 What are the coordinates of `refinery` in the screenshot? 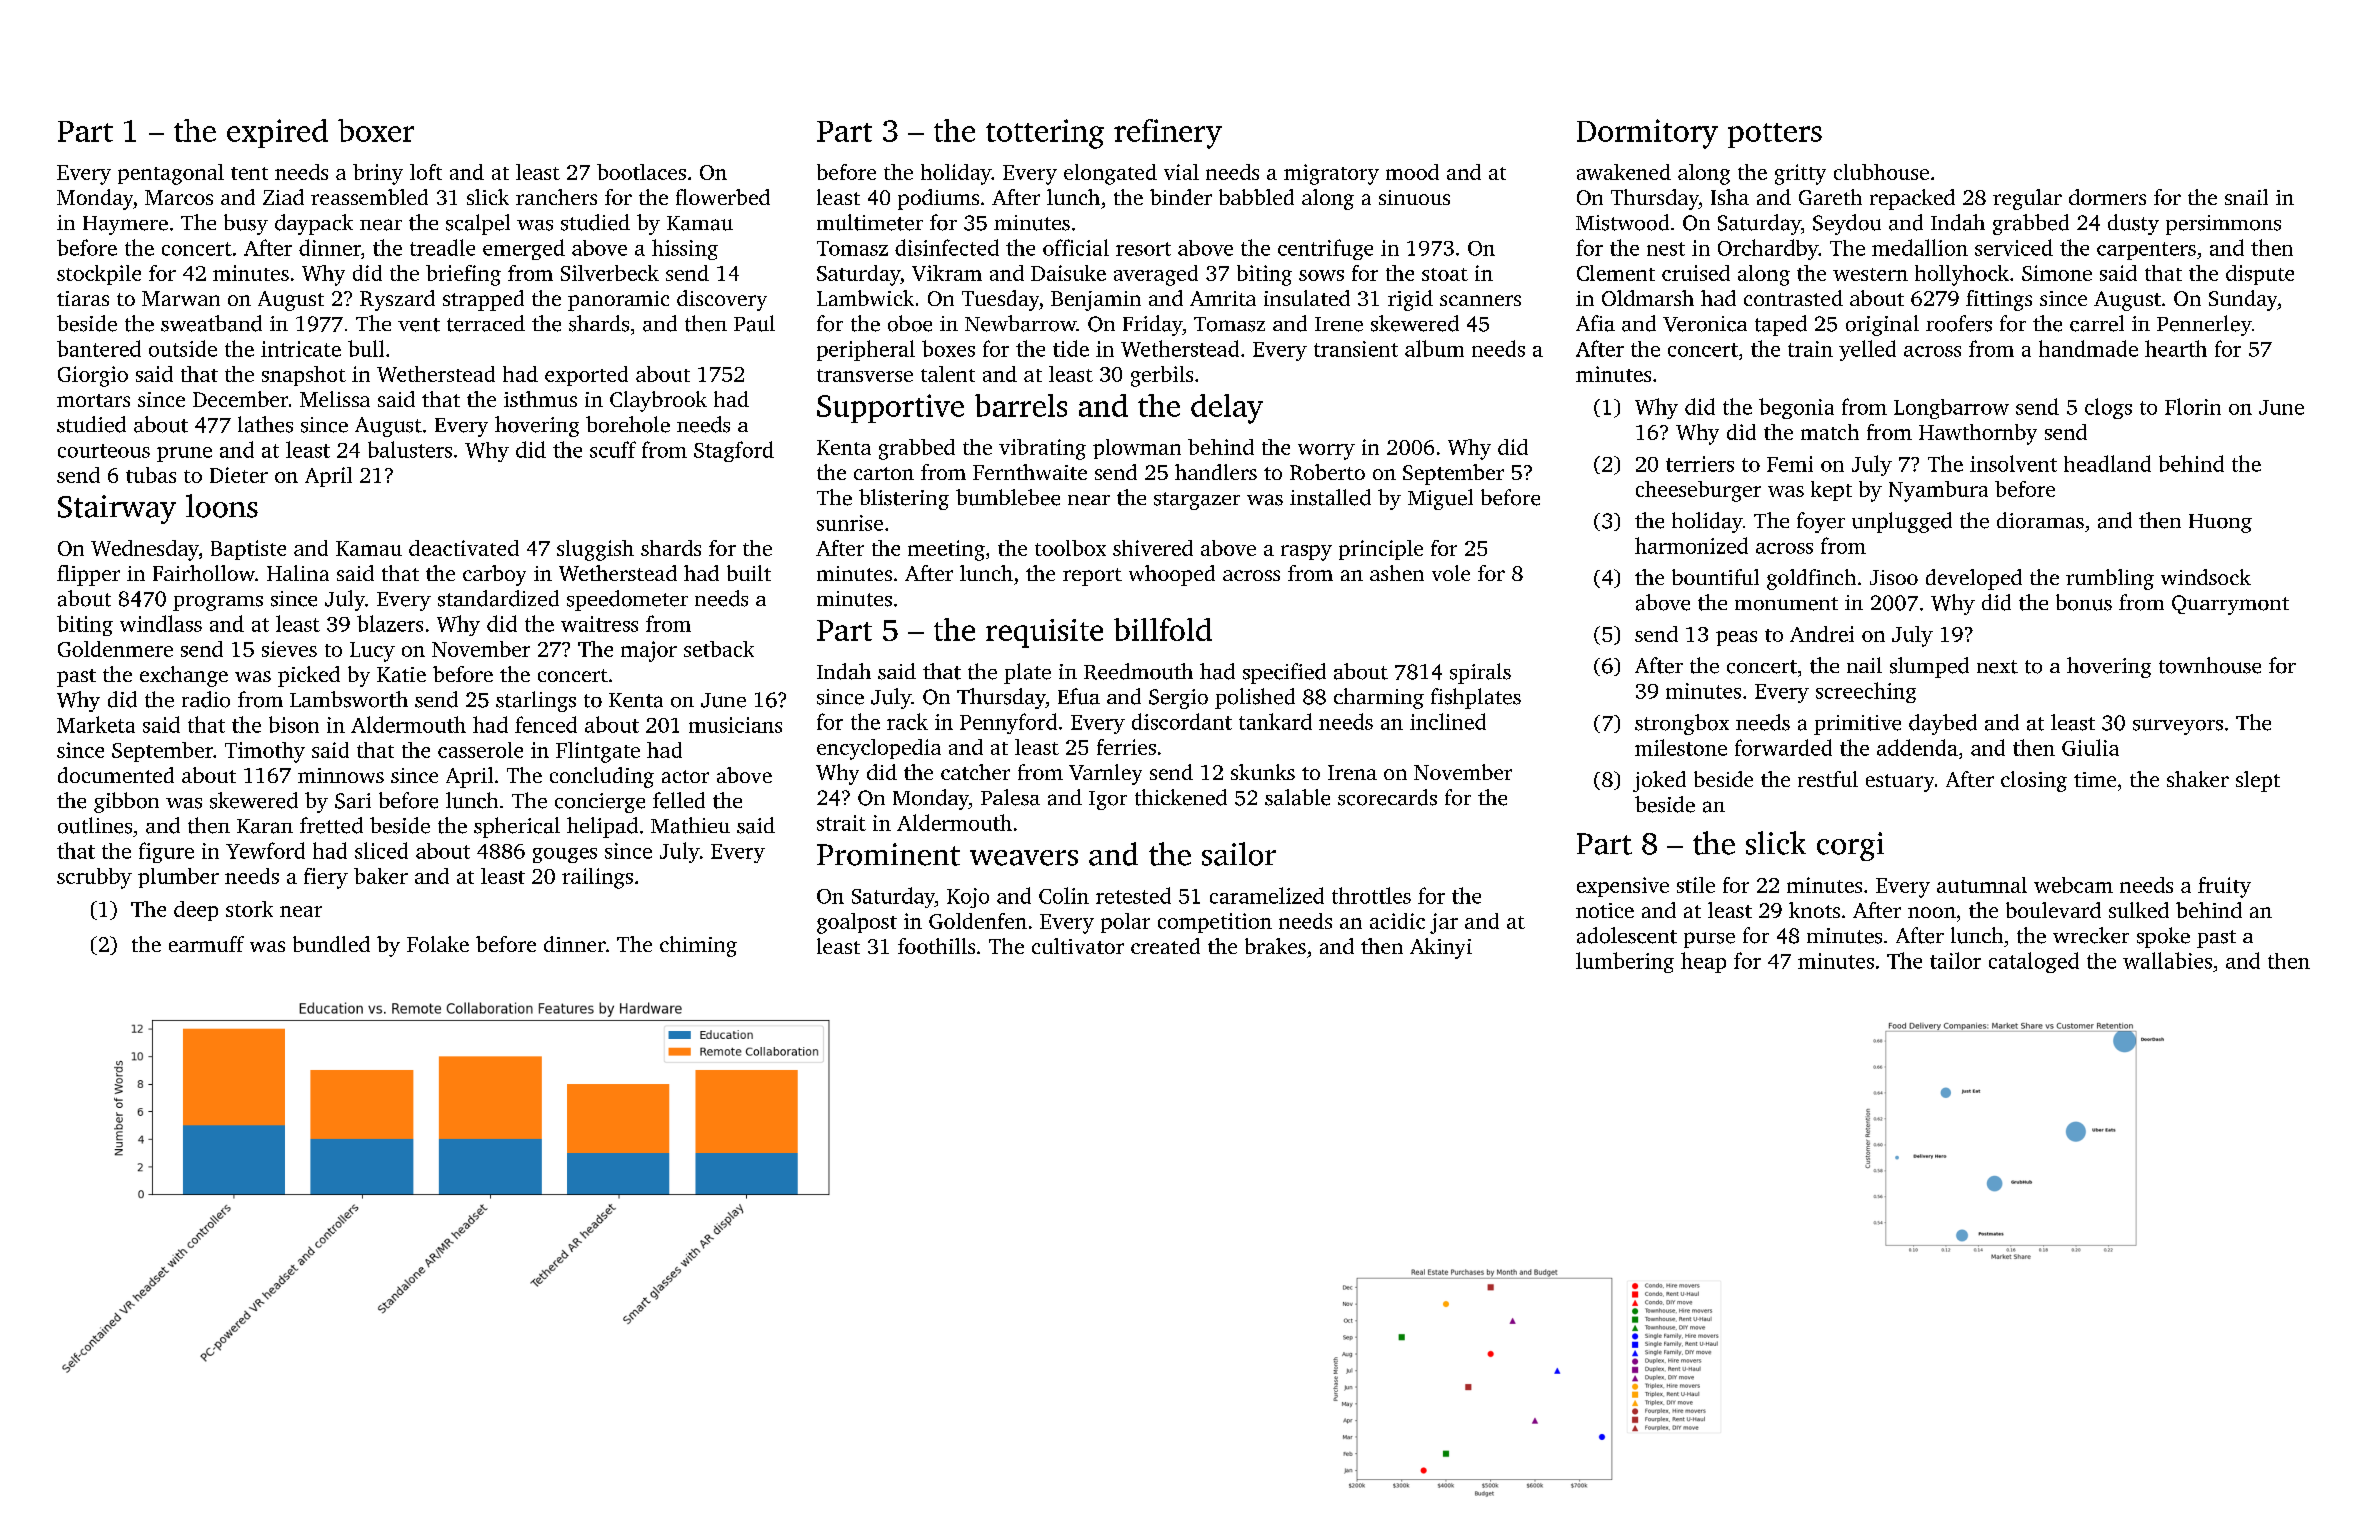 It's located at (1168, 134).
